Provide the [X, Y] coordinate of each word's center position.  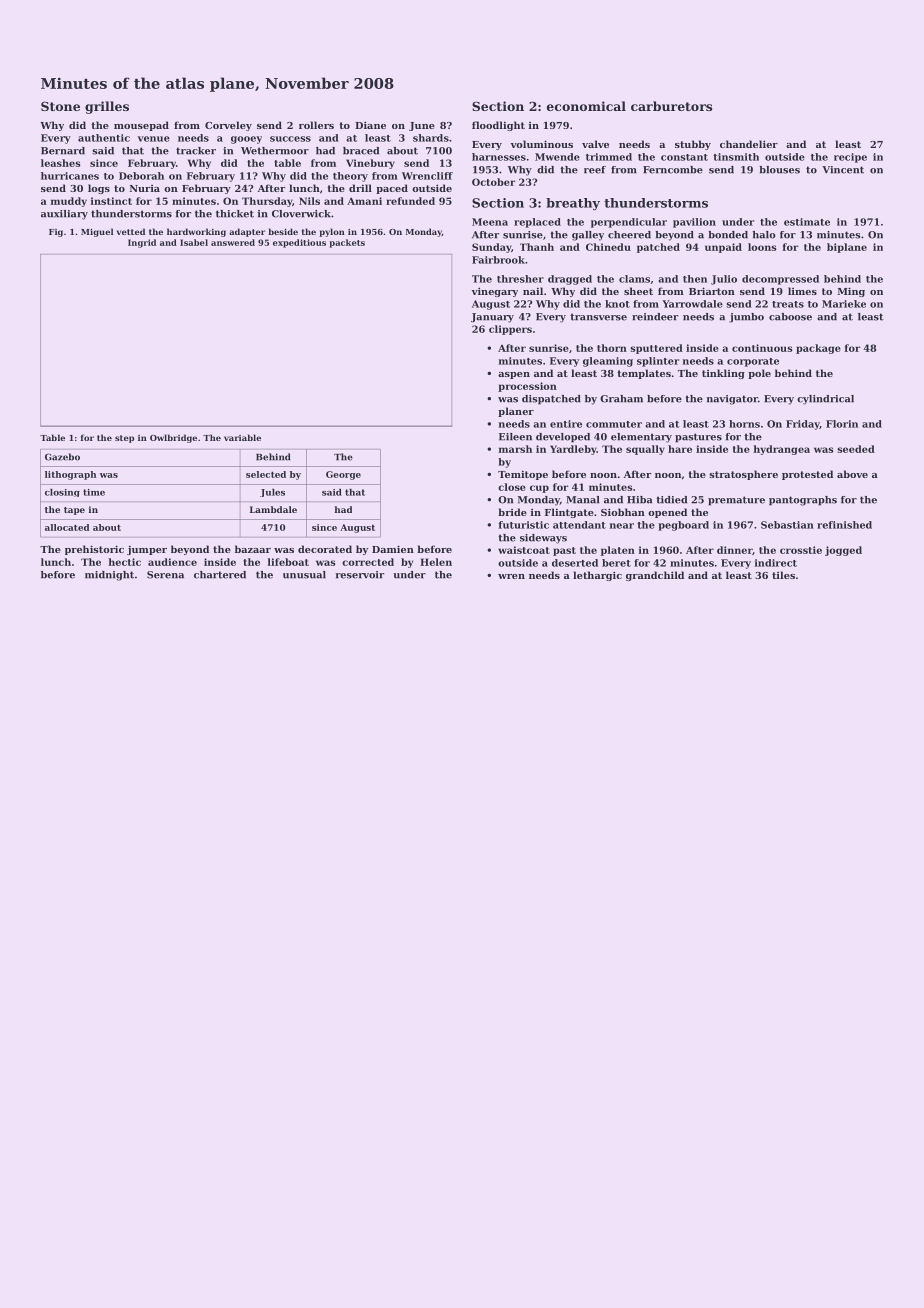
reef [595, 170]
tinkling [723, 374]
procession [527, 387]
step [124, 439]
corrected [368, 562]
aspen [514, 375]
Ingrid [142, 243]
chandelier [749, 144]
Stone [60, 106]
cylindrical [825, 400]
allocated [67, 527]
